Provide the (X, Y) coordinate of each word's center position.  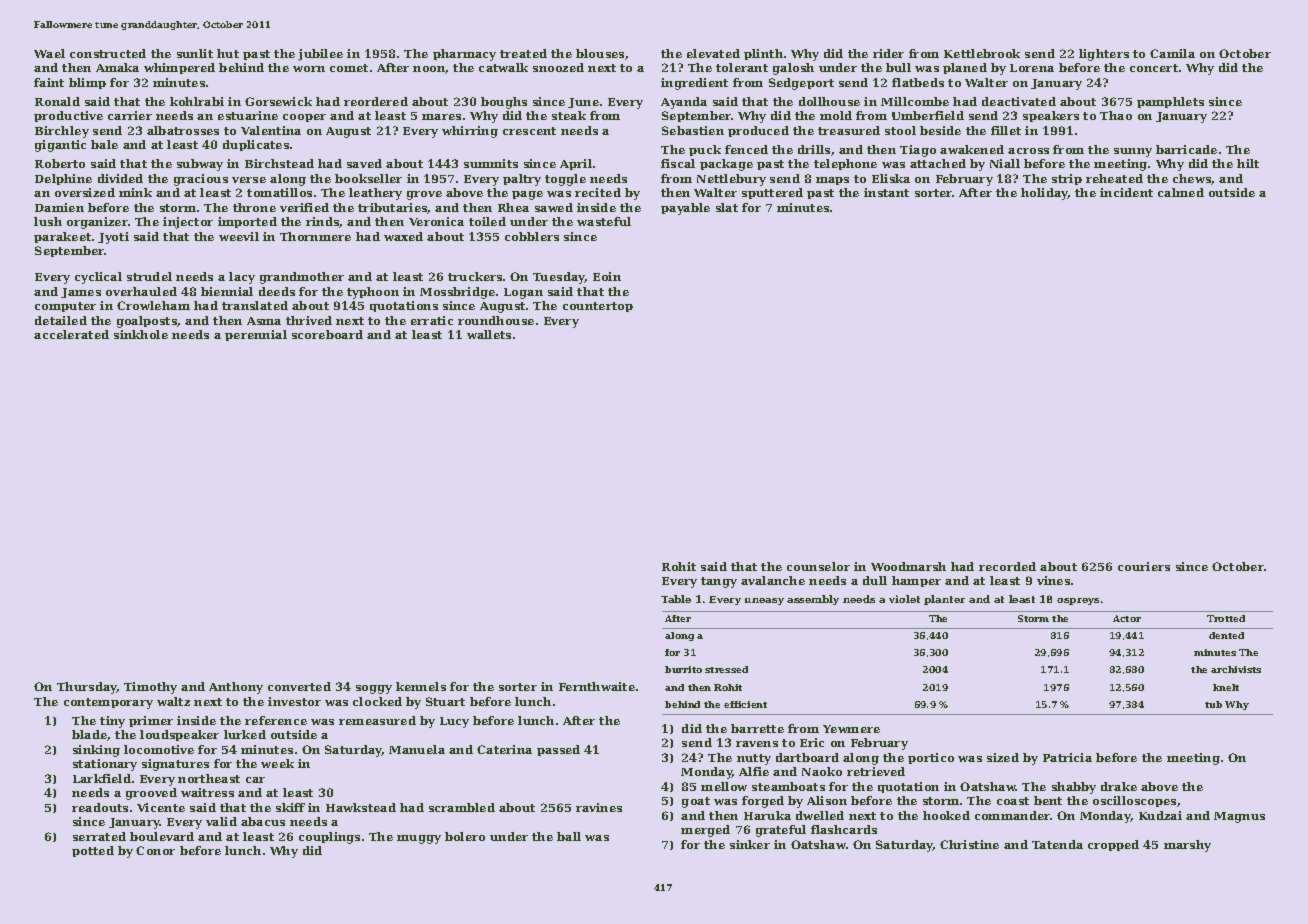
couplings (329, 838)
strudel (149, 276)
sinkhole (141, 334)
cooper (304, 118)
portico (931, 758)
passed (558, 750)
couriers (1144, 566)
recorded (1007, 566)
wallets (489, 334)
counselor (818, 566)
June (583, 103)
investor (294, 701)
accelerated (71, 334)
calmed (1181, 192)
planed (965, 68)
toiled (487, 221)
